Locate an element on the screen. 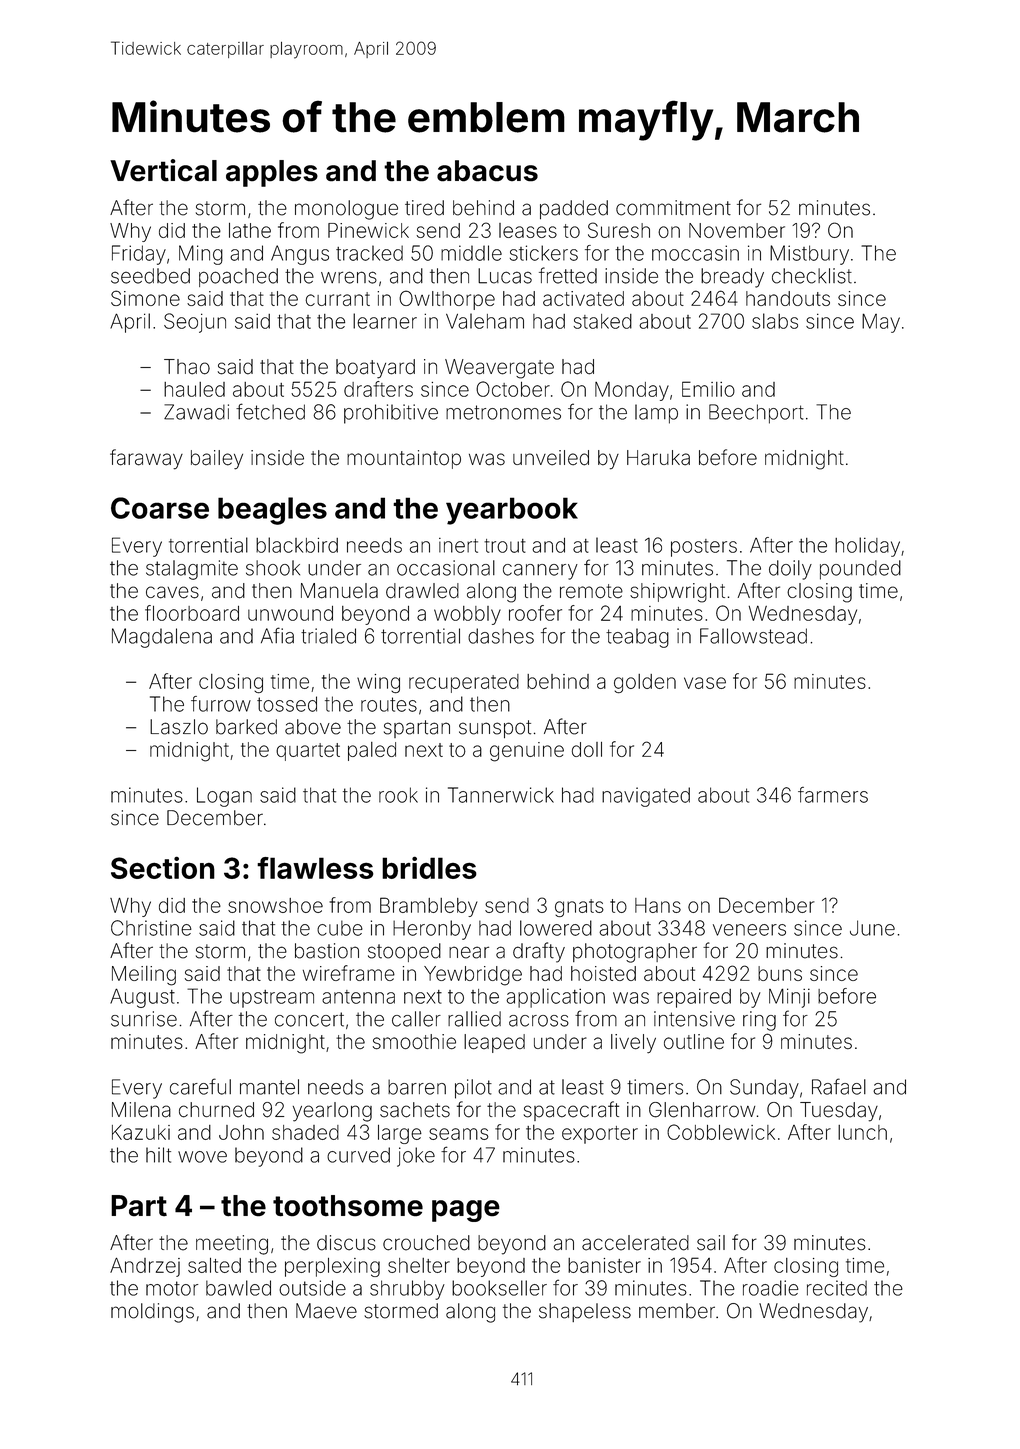 This screenshot has width=1020, height=1449. drawled is located at coordinates (422, 591).
